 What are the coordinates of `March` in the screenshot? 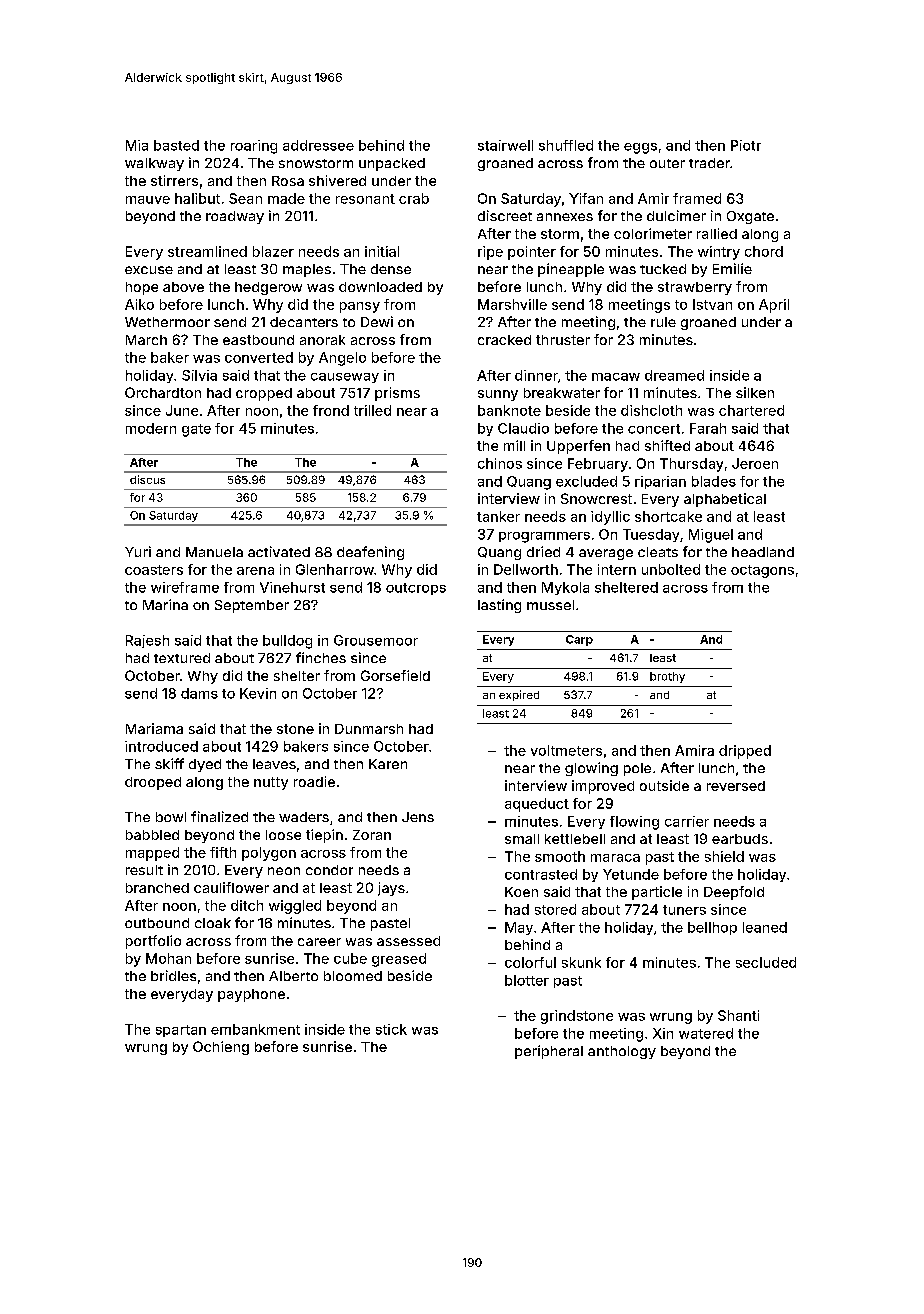 It's located at (146, 340).
